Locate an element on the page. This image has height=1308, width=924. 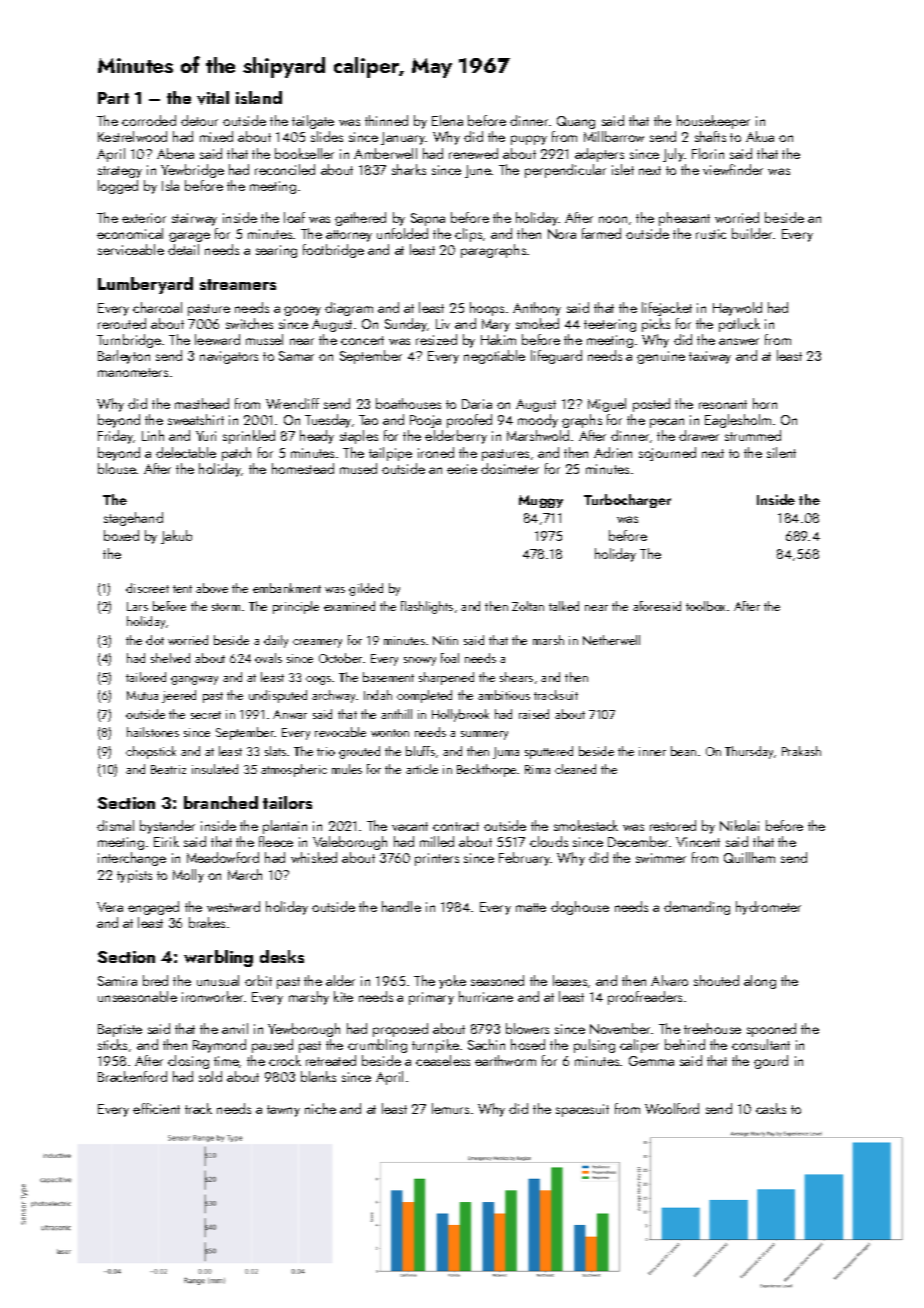
bred is located at coordinates (155, 980).
